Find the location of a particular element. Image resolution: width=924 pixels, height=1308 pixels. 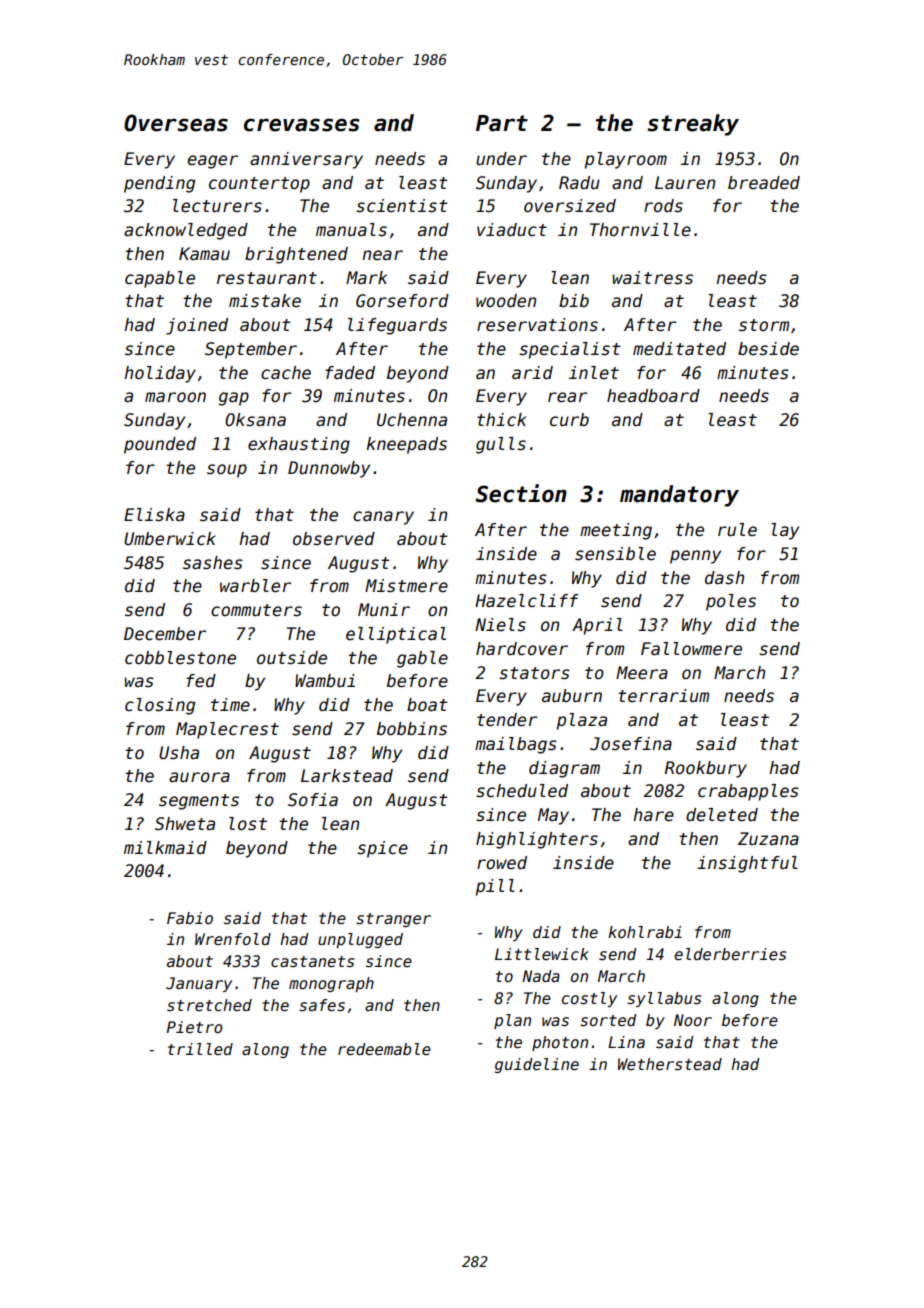

lost is located at coordinates (248, 824).
